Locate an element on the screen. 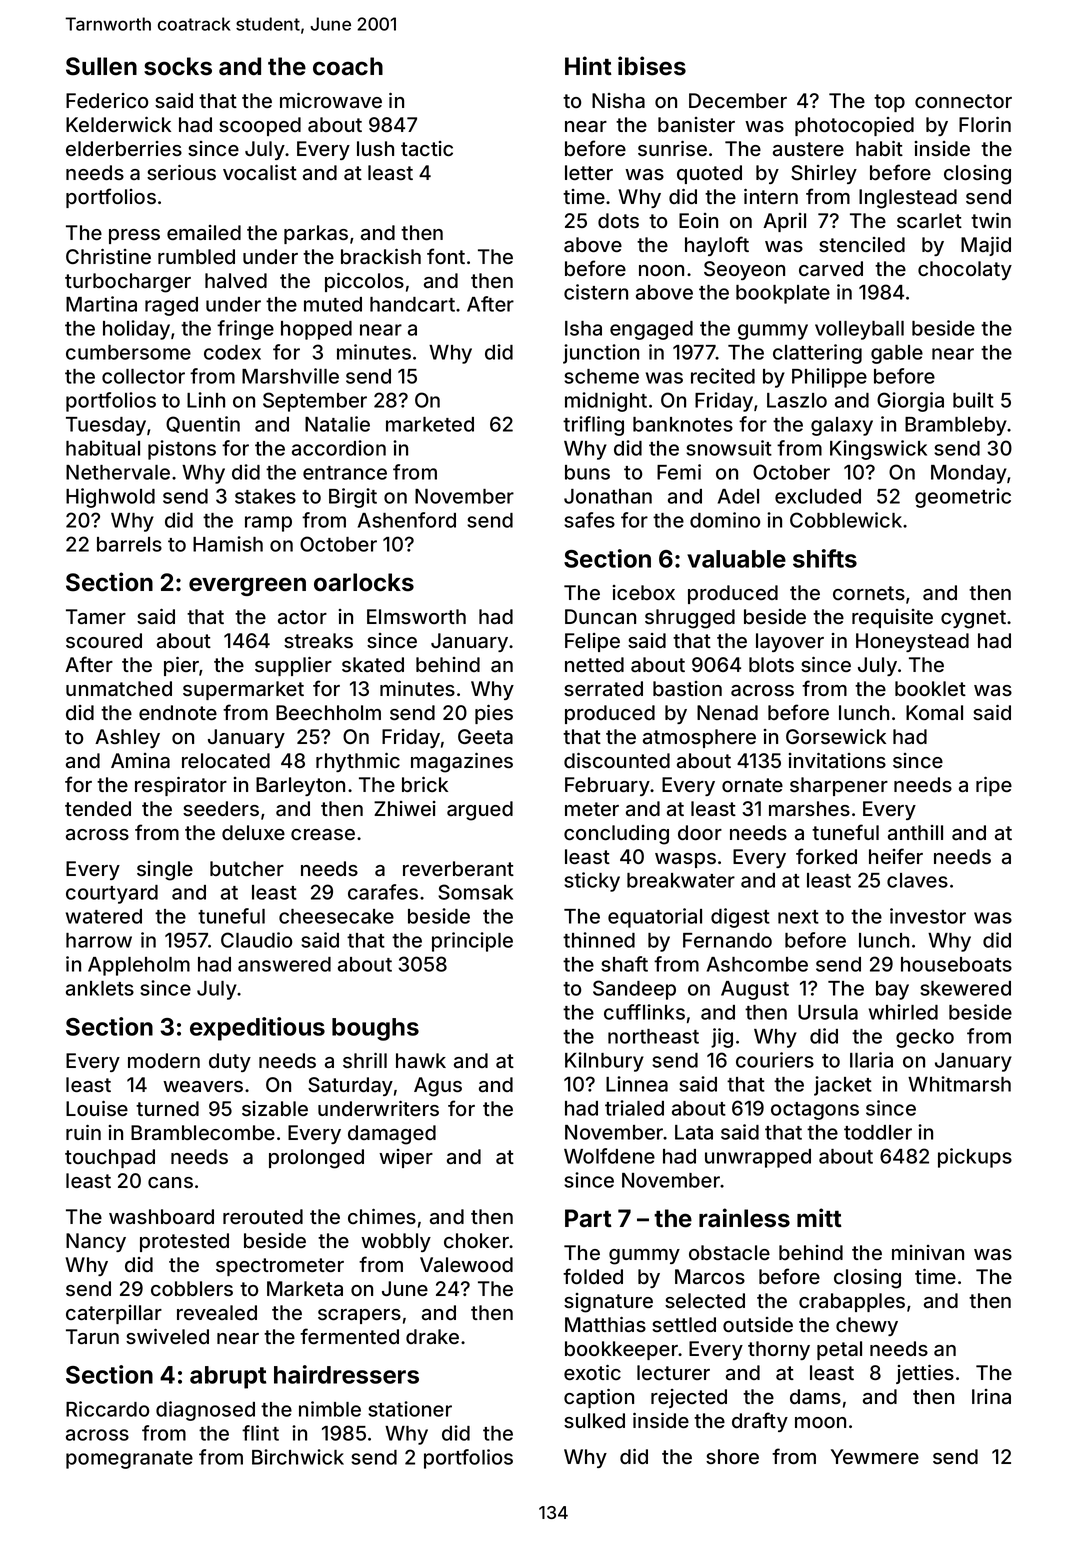 The width and height of the screenshot is (1078, 1562). tended is located at coordinates (98, 808).
